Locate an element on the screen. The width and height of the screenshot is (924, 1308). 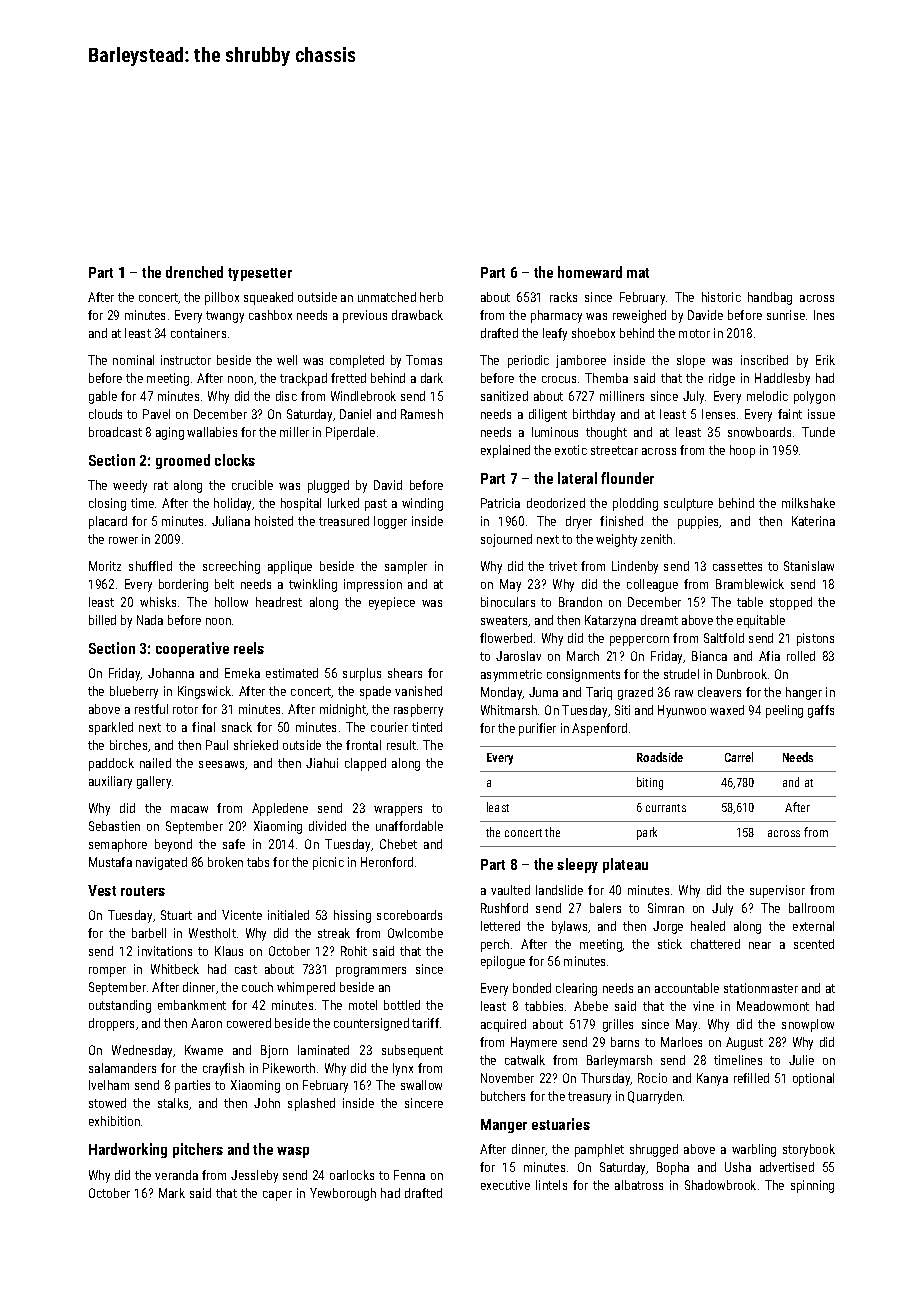
luminous is located at coordinates (555, 432).
